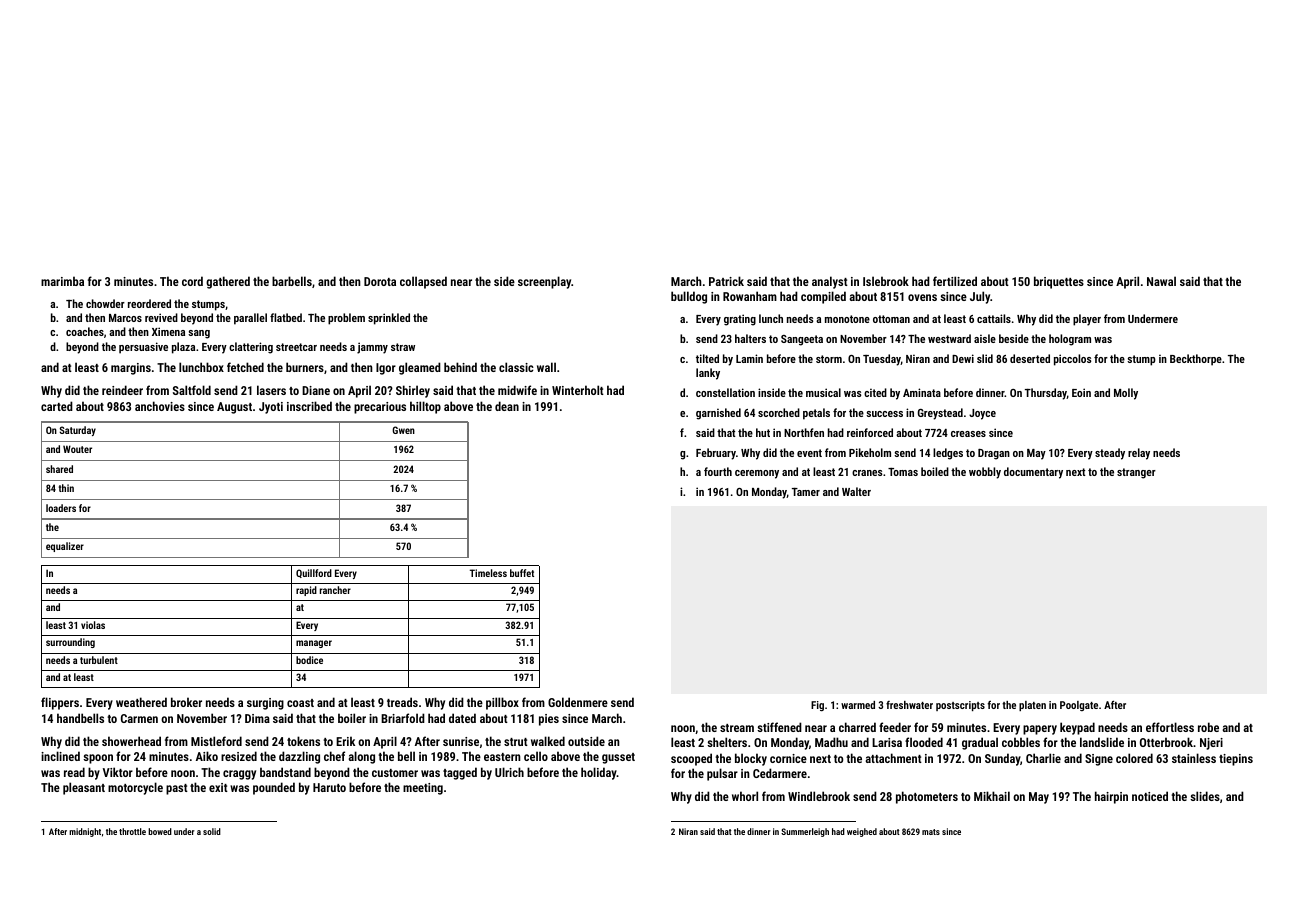 This page has height=924, width=1308. What do you see at coordinates (65, 547) in the page?
I see `equalizer` at bounding box center [65, 547].
